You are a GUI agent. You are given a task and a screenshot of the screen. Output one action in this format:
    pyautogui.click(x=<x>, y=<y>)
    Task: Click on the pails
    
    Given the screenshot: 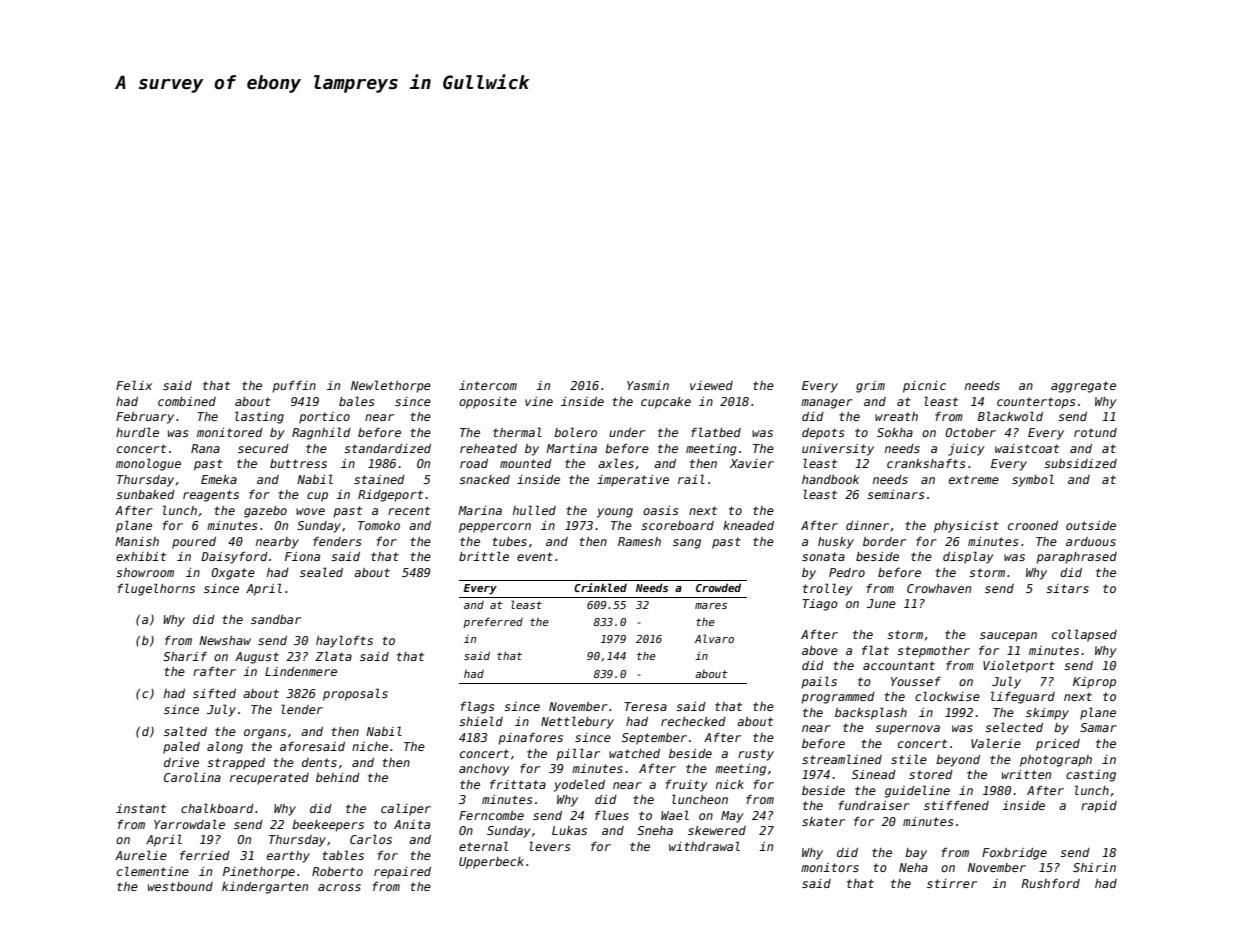 What is the action you would take?
    pyautogui.click(x=819, y=682)
